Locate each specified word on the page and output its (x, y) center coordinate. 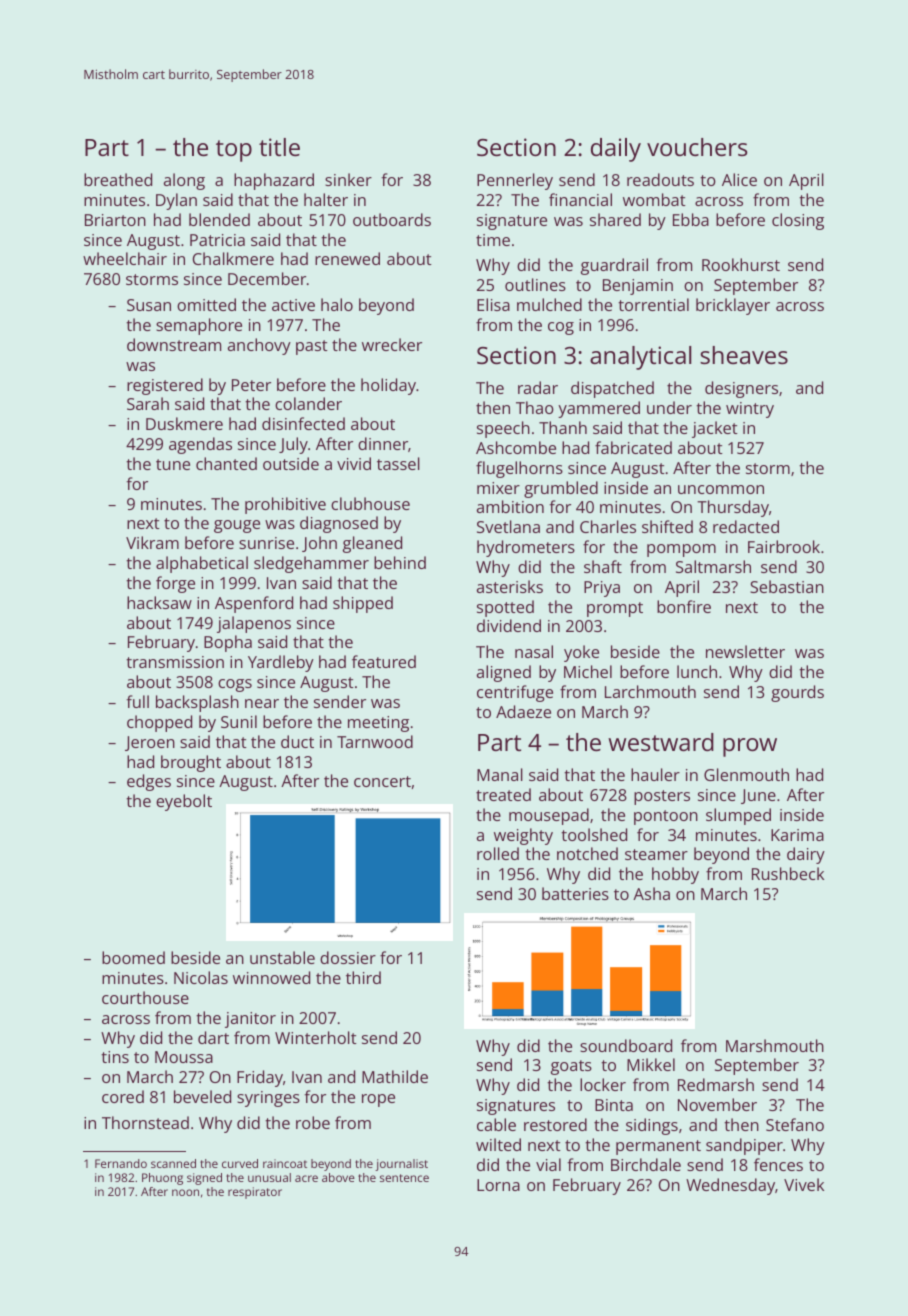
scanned (173, 1163)
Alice (739, 179)
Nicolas (201, 977)
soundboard (626, 1045)
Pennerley (515, 181)
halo (337, 304)
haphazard (274, 181)
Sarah (148, 403)
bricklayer (733, 306)
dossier (348, 957)
